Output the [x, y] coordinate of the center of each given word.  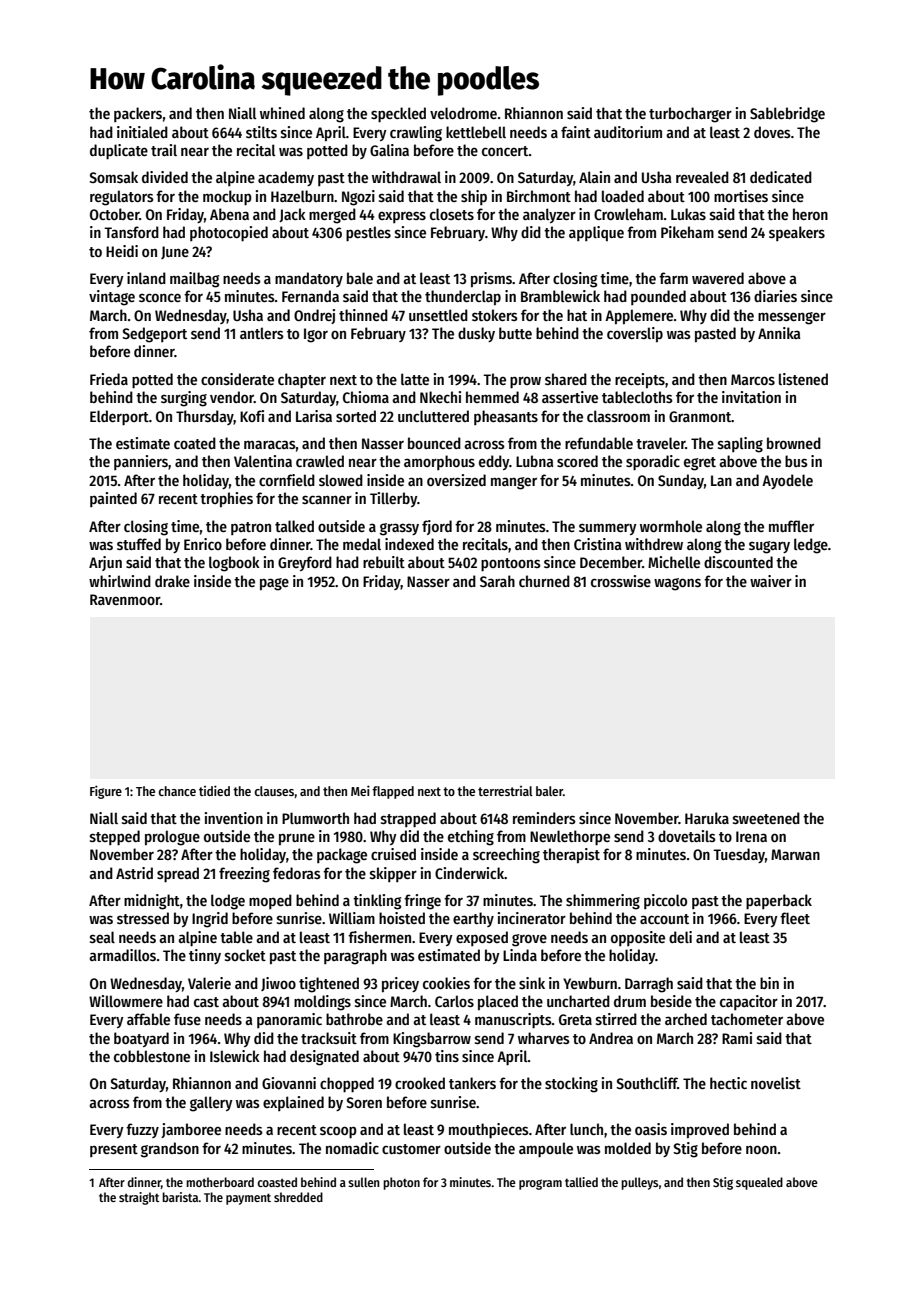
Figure [106, 792]
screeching [506, 856]
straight [139, 1198]
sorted [356, 416]
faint [576, 132]
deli [680, 937]
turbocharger [690, 115]
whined [282, 113]
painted [113, 499]
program [540, 1184]
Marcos [753, 379]
